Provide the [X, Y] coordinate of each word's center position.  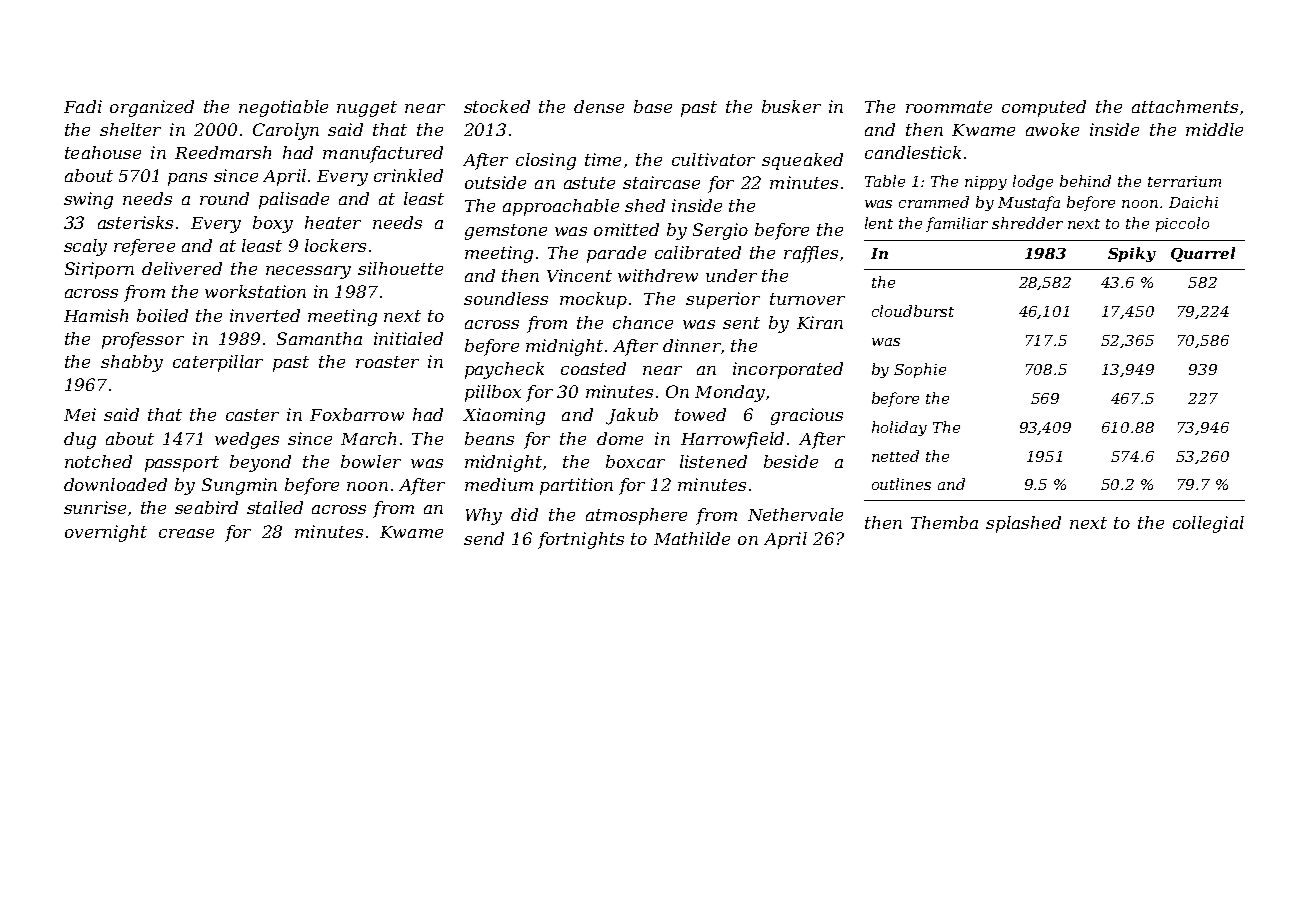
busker [791, 106]
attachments [1185, 106]
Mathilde [692, 538]
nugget [367, 109]
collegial [1208, 524]
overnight [106, 533]
